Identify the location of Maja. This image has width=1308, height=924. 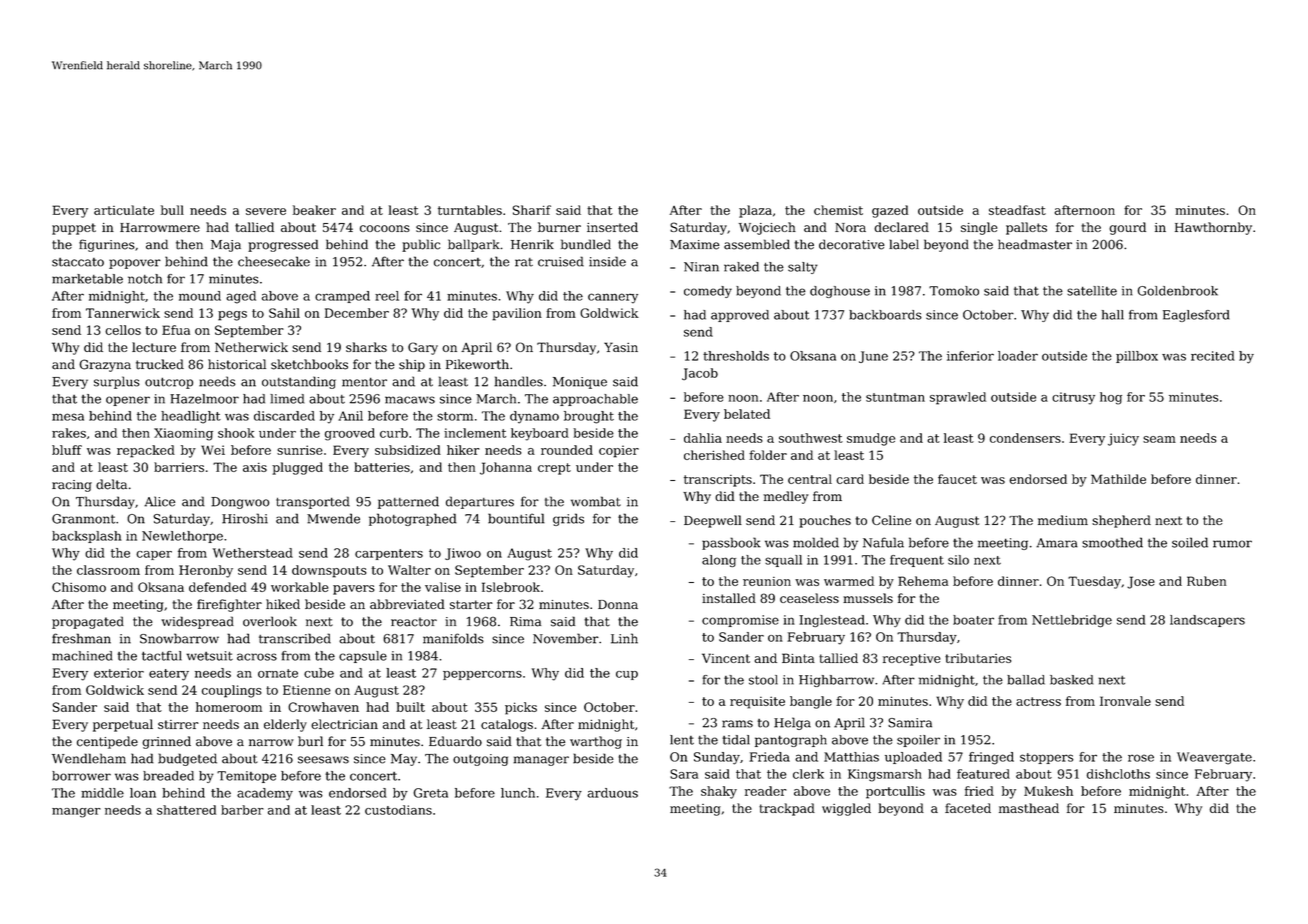
(226, 246).
